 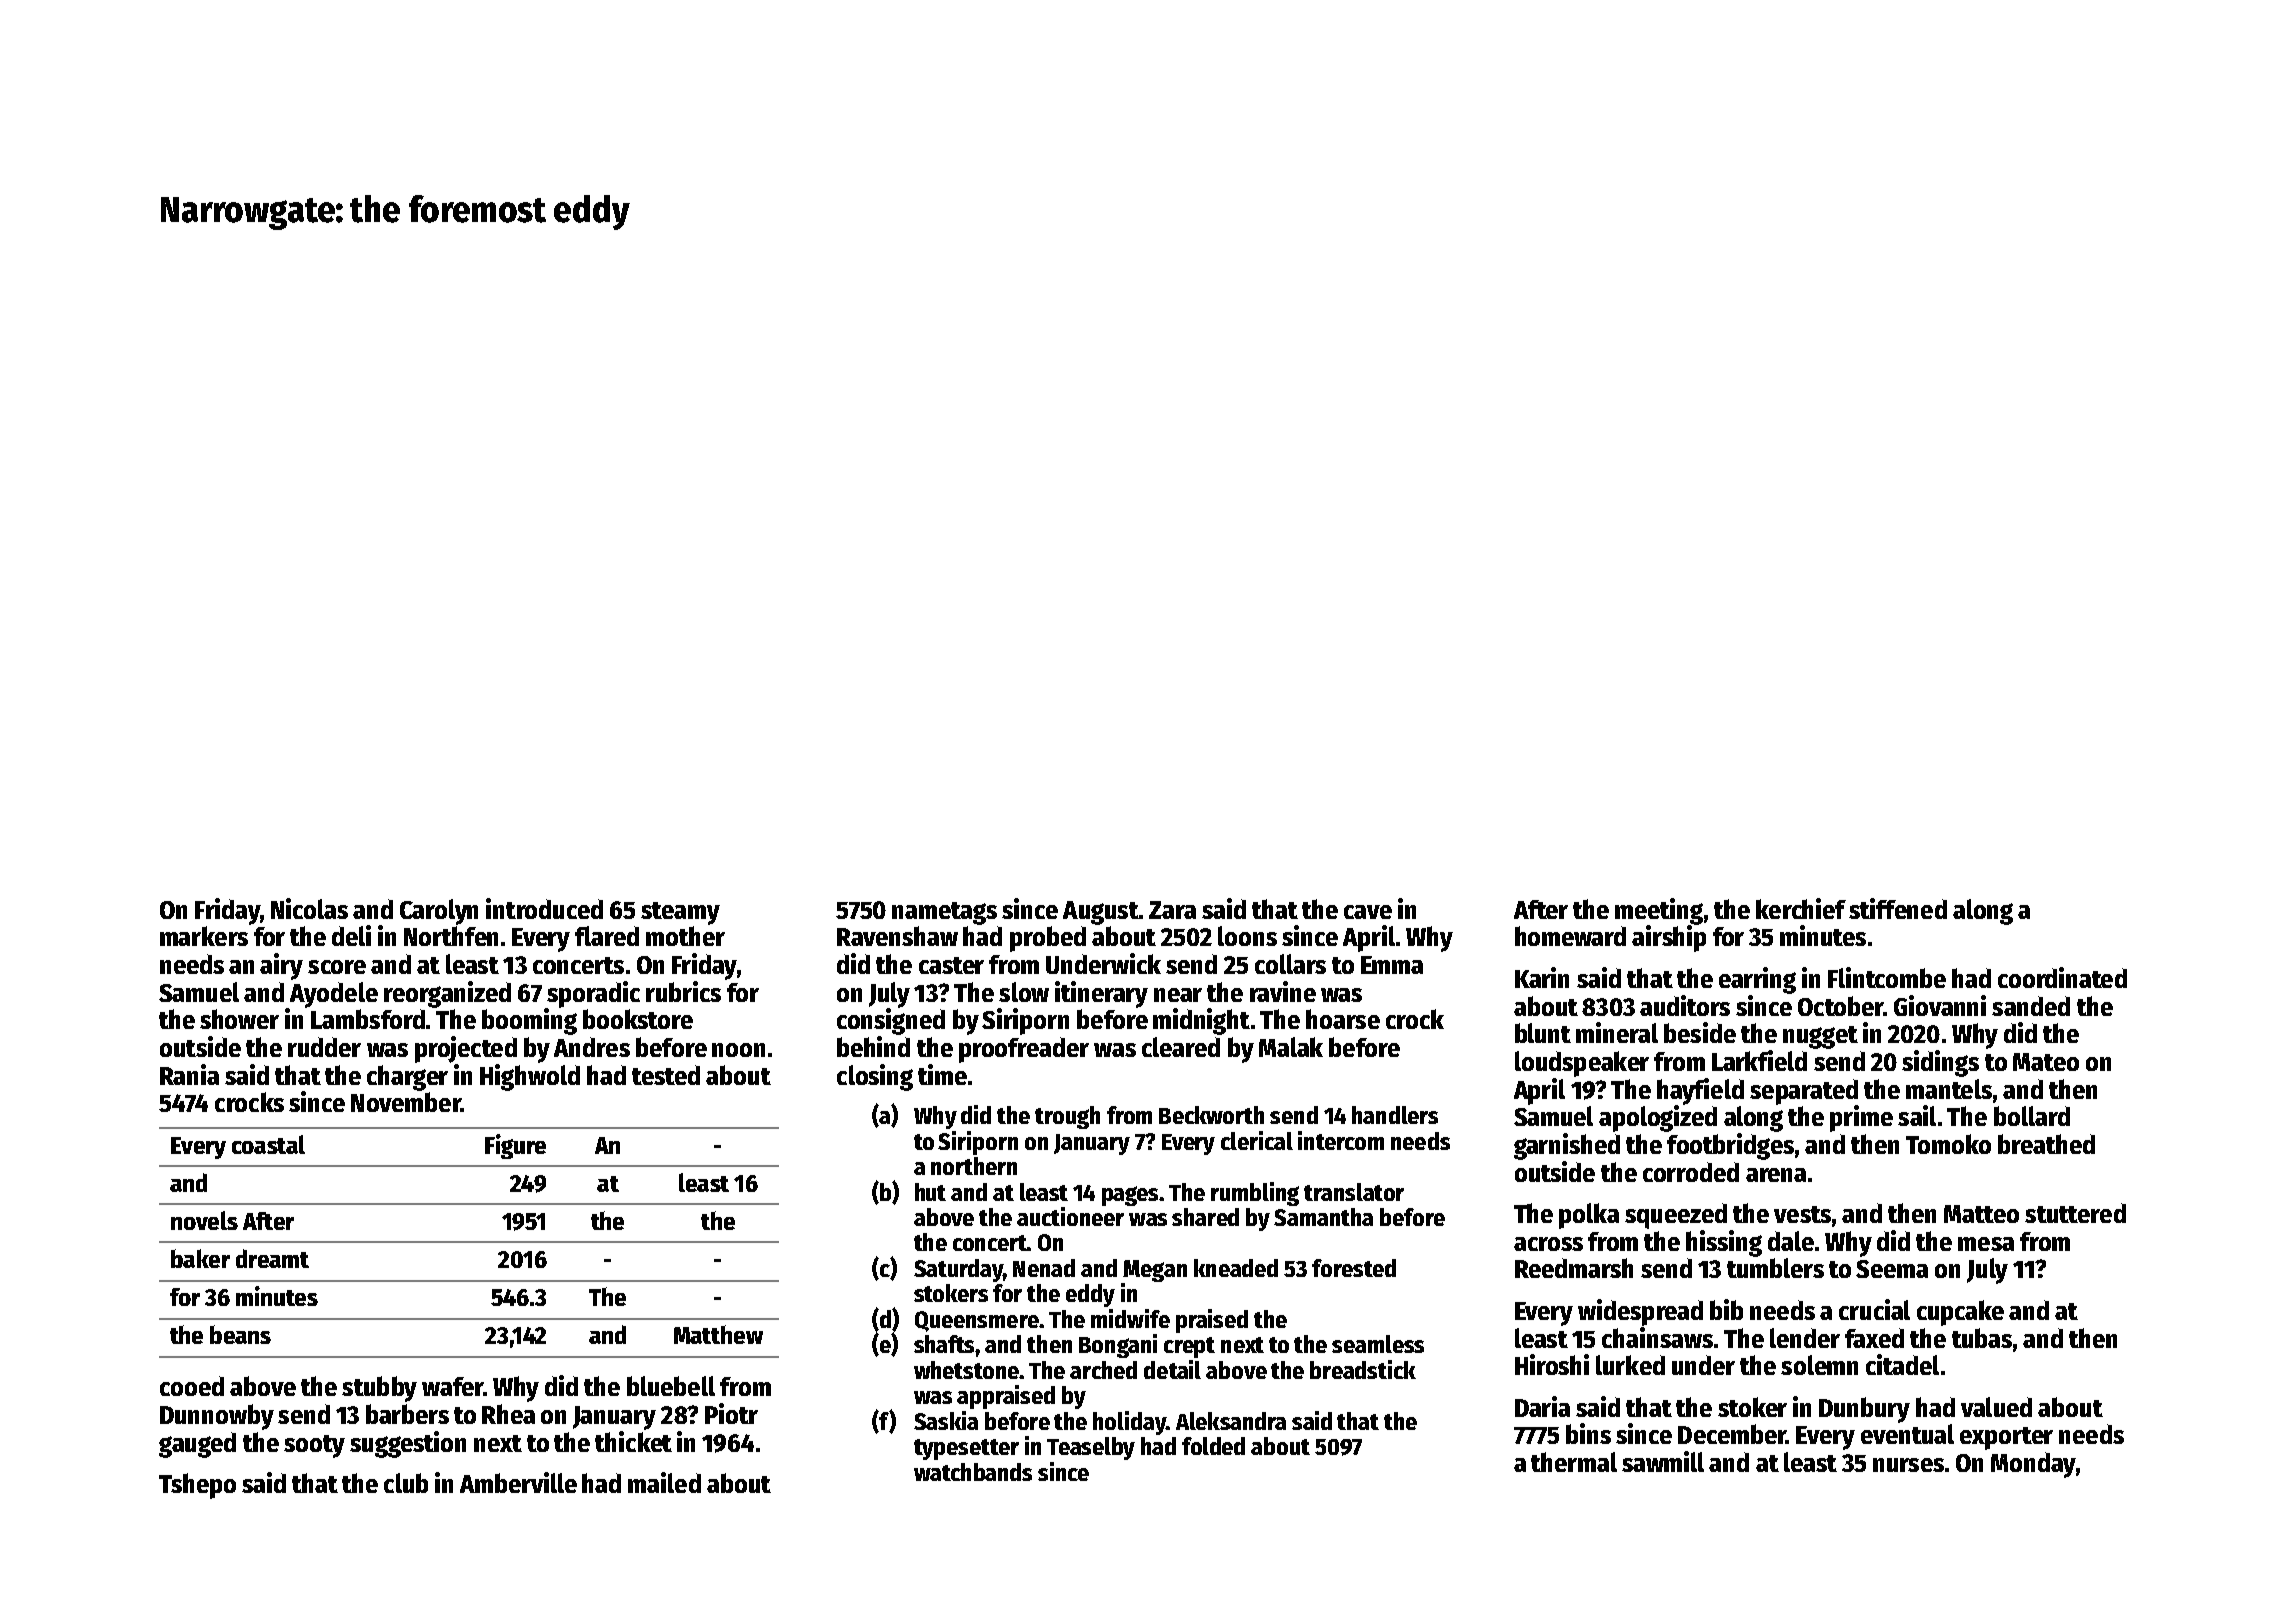 I want to click on Monday, so click(x=2033, y=1465).
